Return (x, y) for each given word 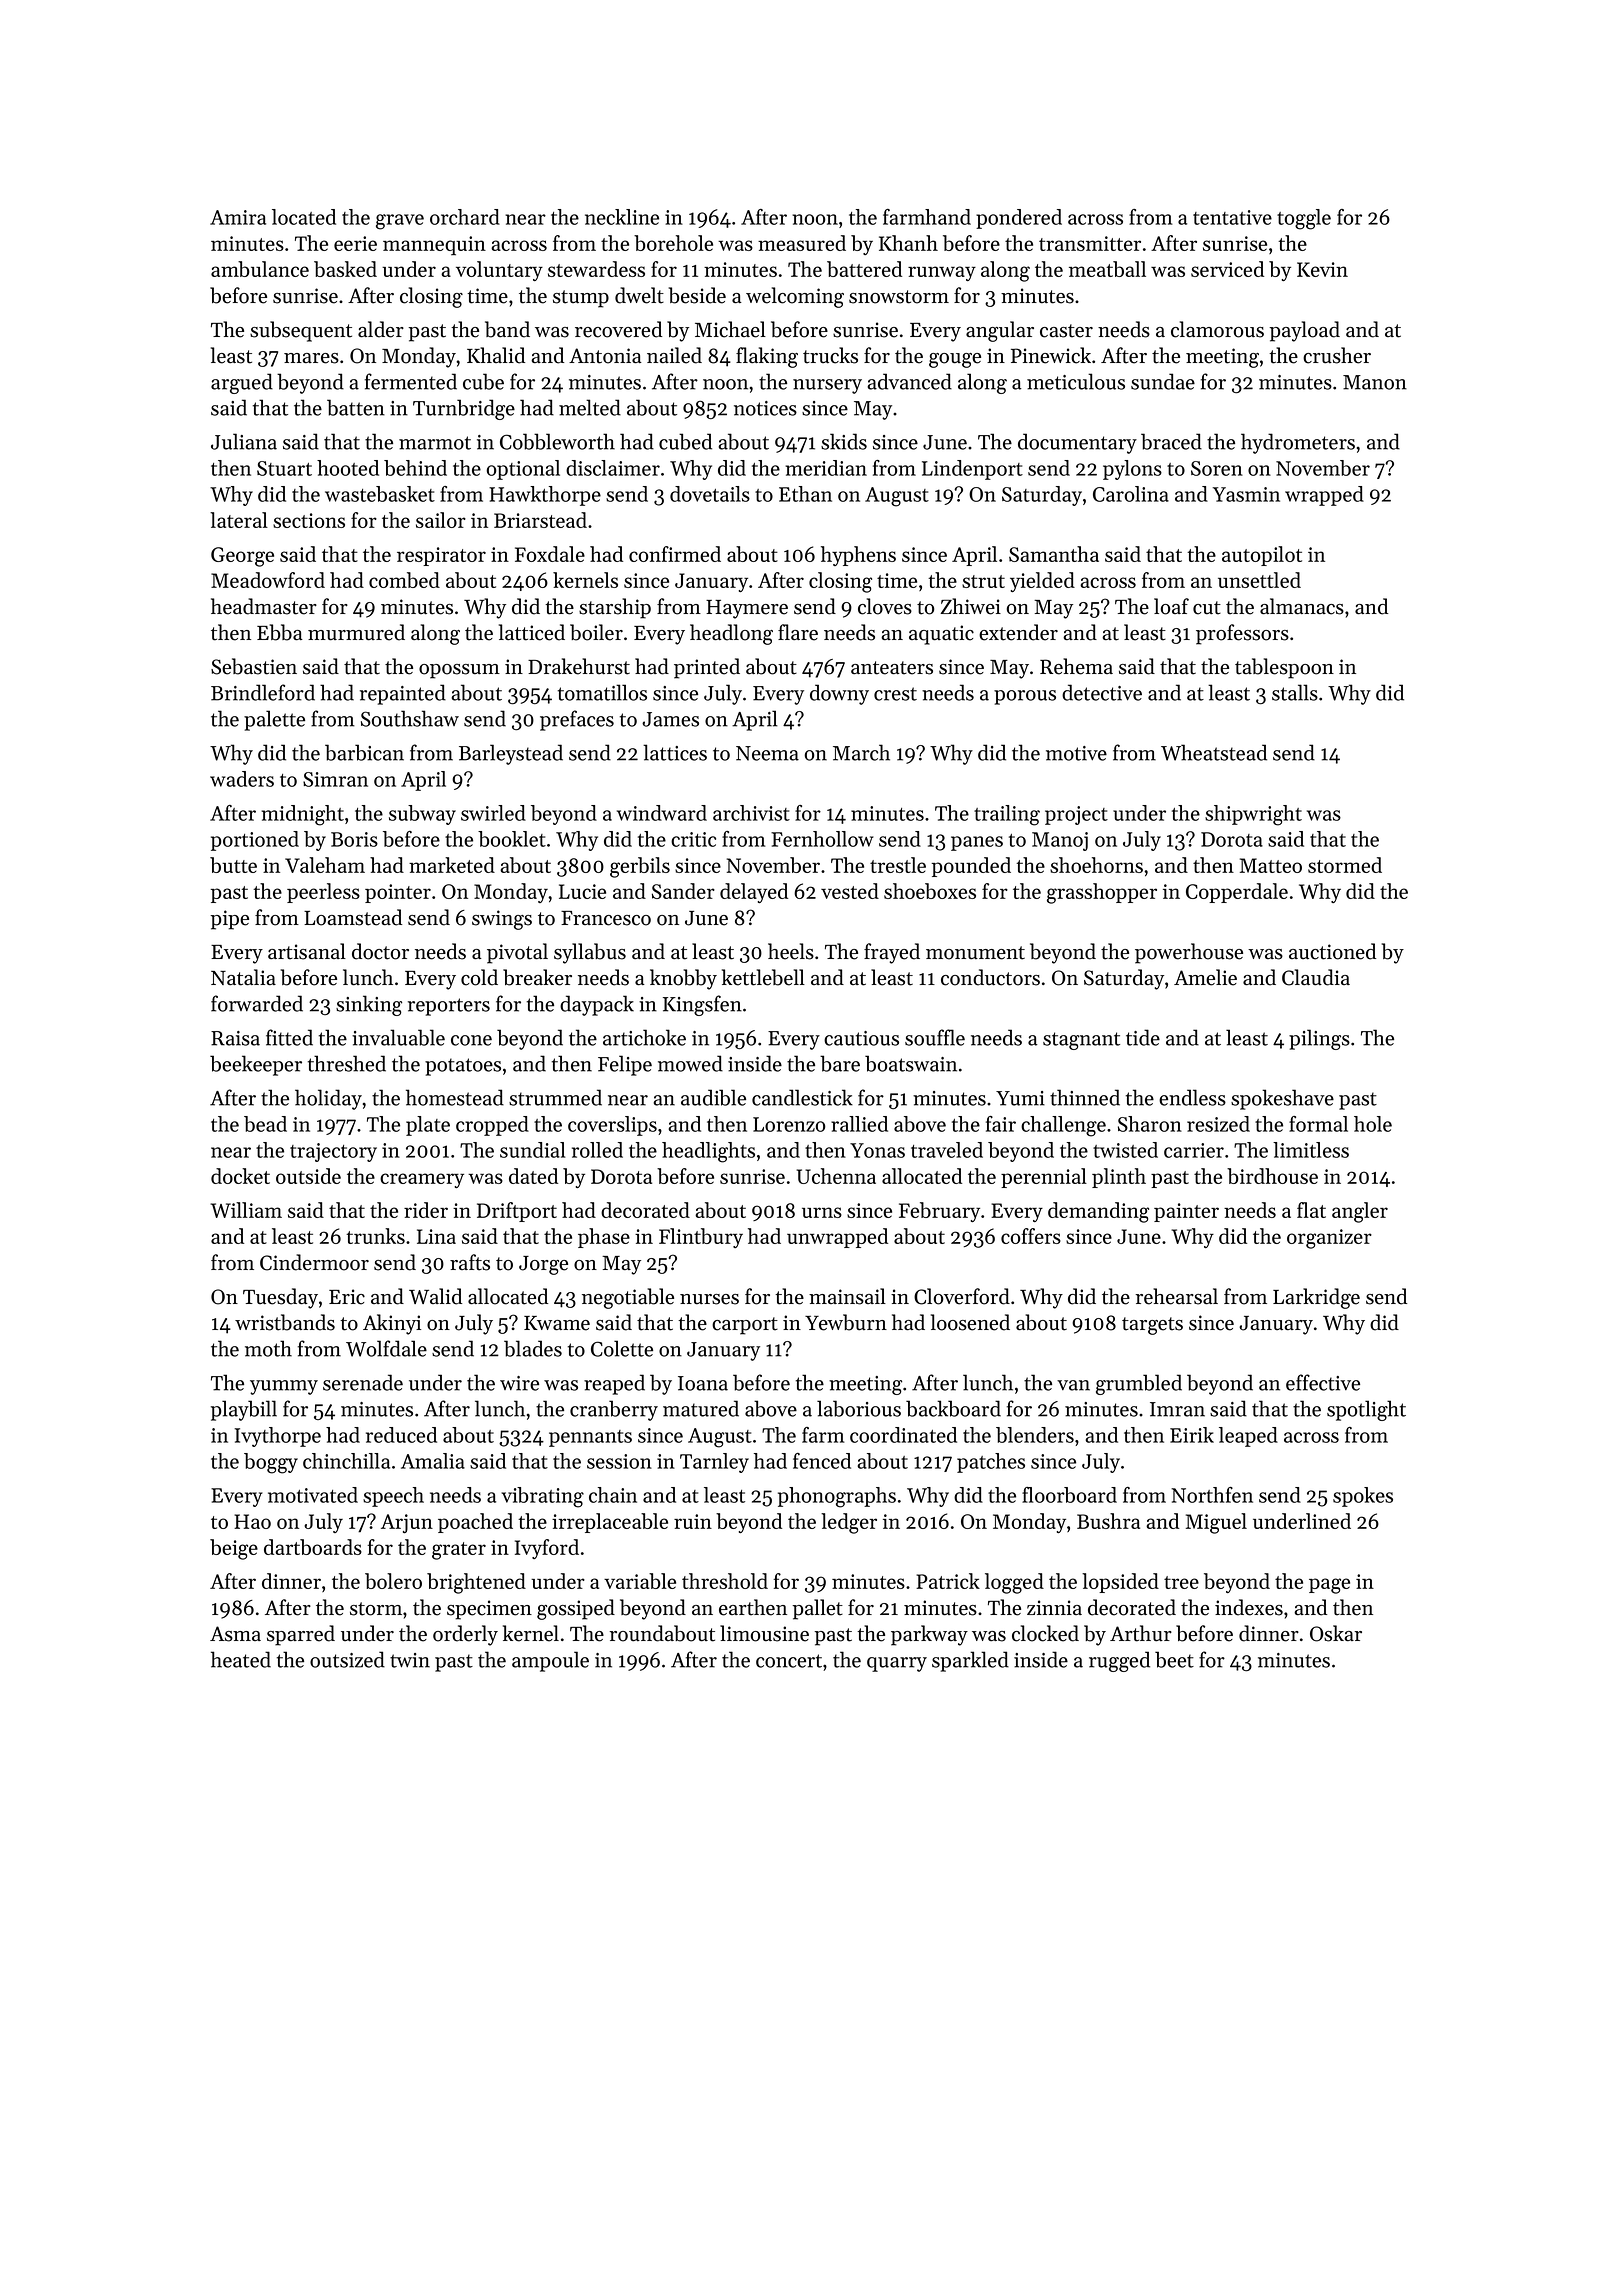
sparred (301, 1635)
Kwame (557, 1323)
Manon (1375, 382)
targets (1152, 1326)
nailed (674, 355)
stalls (1295, 692)
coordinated (903, 1435)
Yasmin (1246, 494)
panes (977, 843)
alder (381, 329)
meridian (826, 468)
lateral (239, 520)
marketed (452, 865)
